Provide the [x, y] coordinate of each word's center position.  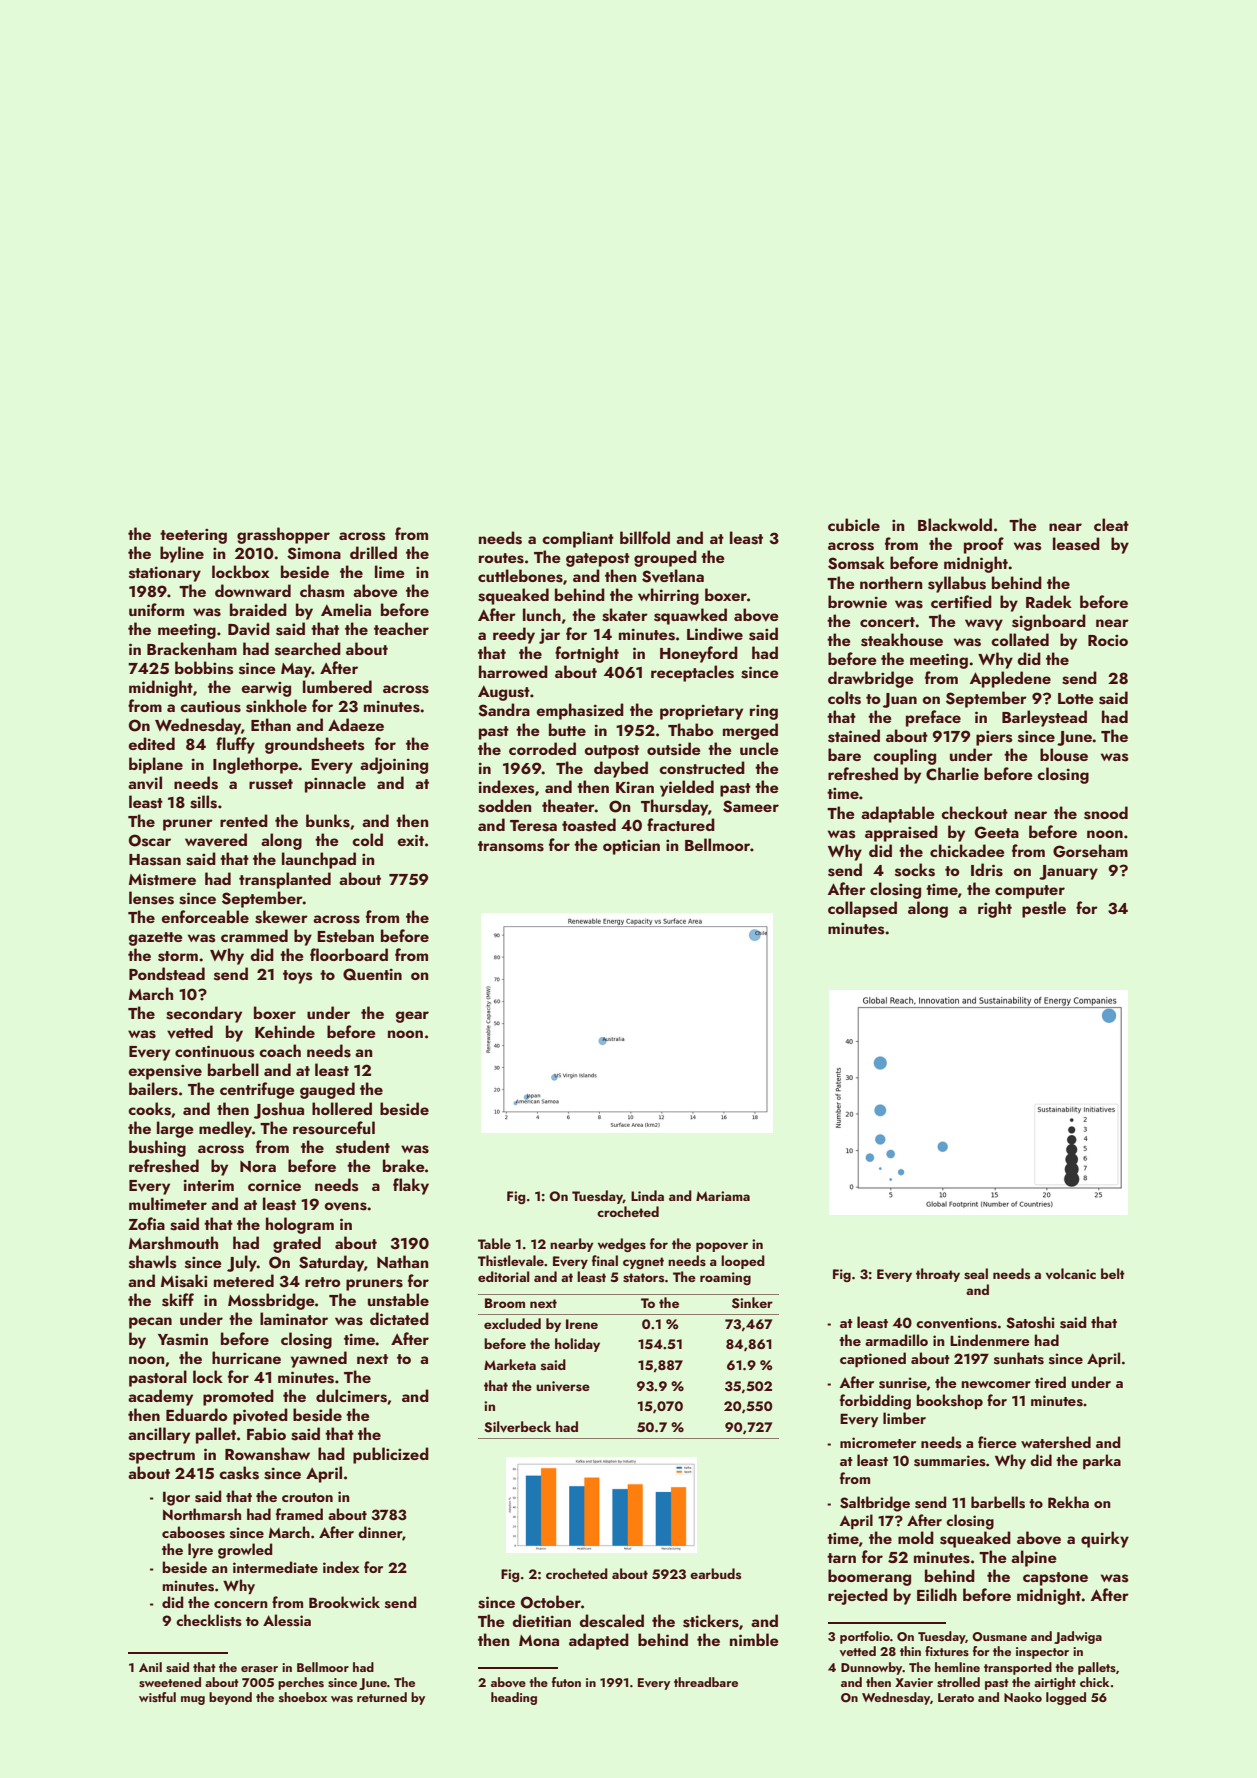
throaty [938, 1275]
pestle [1044, 909]
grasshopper [283, 535]
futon [566, 1682]
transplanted [285, 880]
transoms [511, 846]
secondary [204, 1014]
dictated [399, 1318]
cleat [1111, 524]
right [995, 909]
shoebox [303, 1697]
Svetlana [673, 576]
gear [412, 1017]
